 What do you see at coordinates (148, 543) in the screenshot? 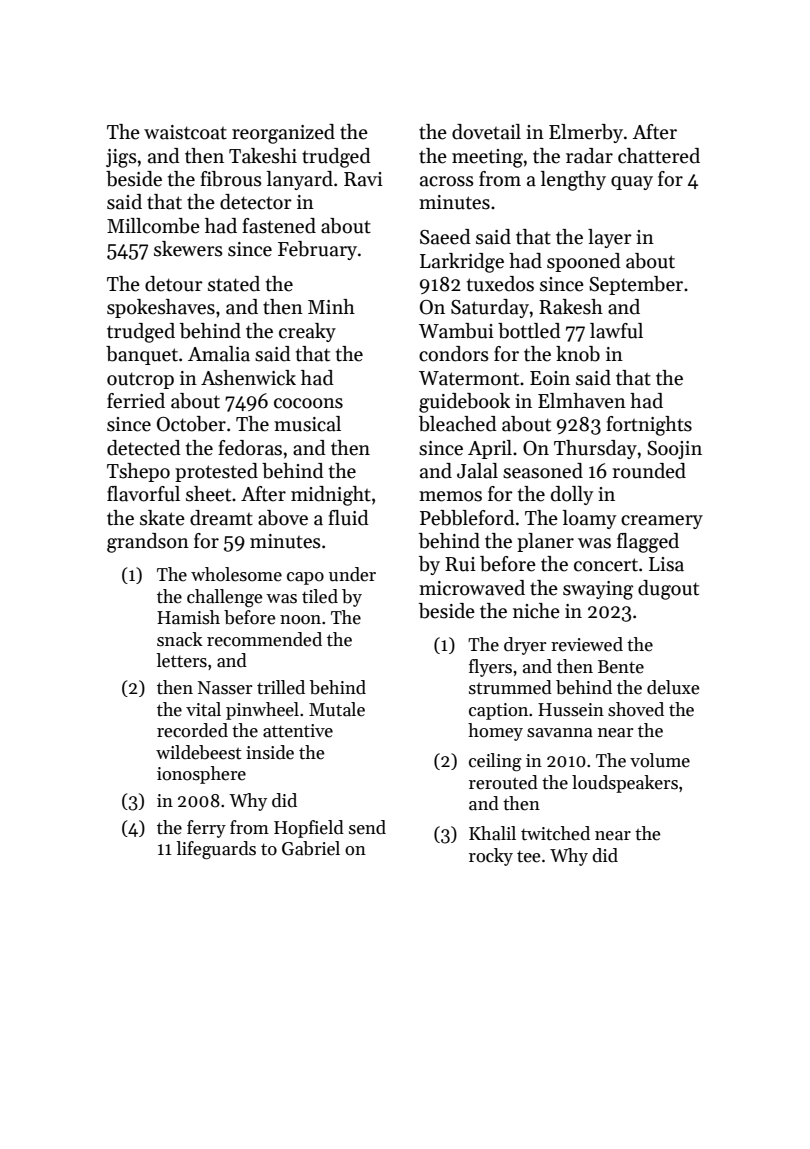
I see `grandson` at bounding box center [148, 543].
